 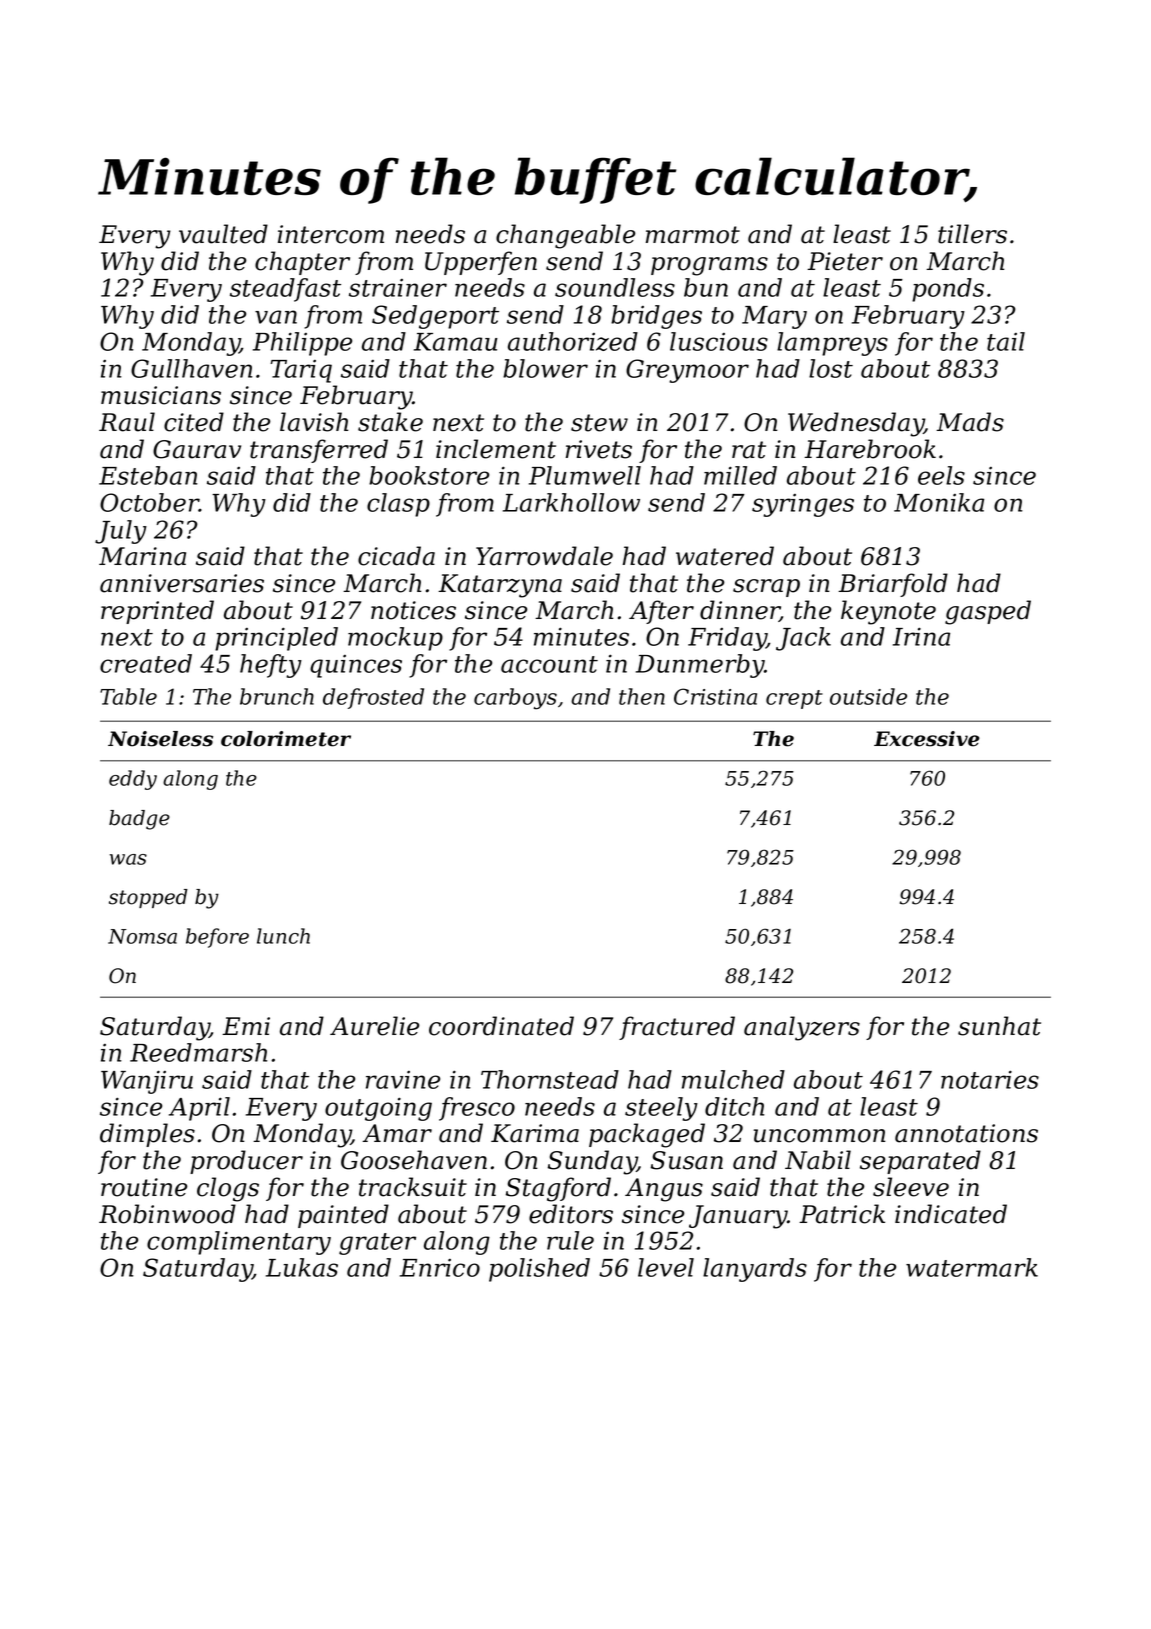 I want to click on lunch, so click(x=283, y=936).
